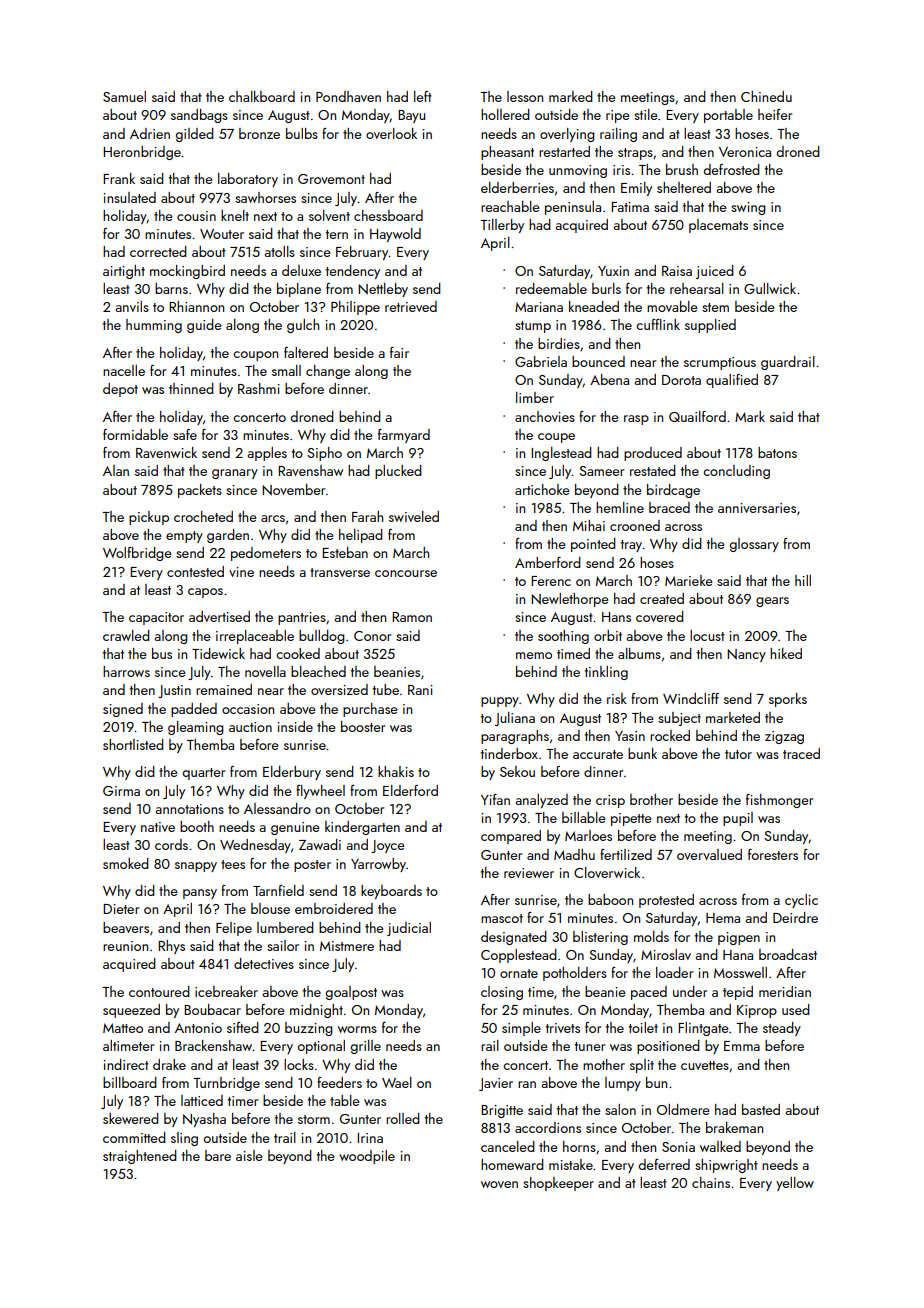 This document has width=924, height=1308. I want to click on left, so click(423, 96).
